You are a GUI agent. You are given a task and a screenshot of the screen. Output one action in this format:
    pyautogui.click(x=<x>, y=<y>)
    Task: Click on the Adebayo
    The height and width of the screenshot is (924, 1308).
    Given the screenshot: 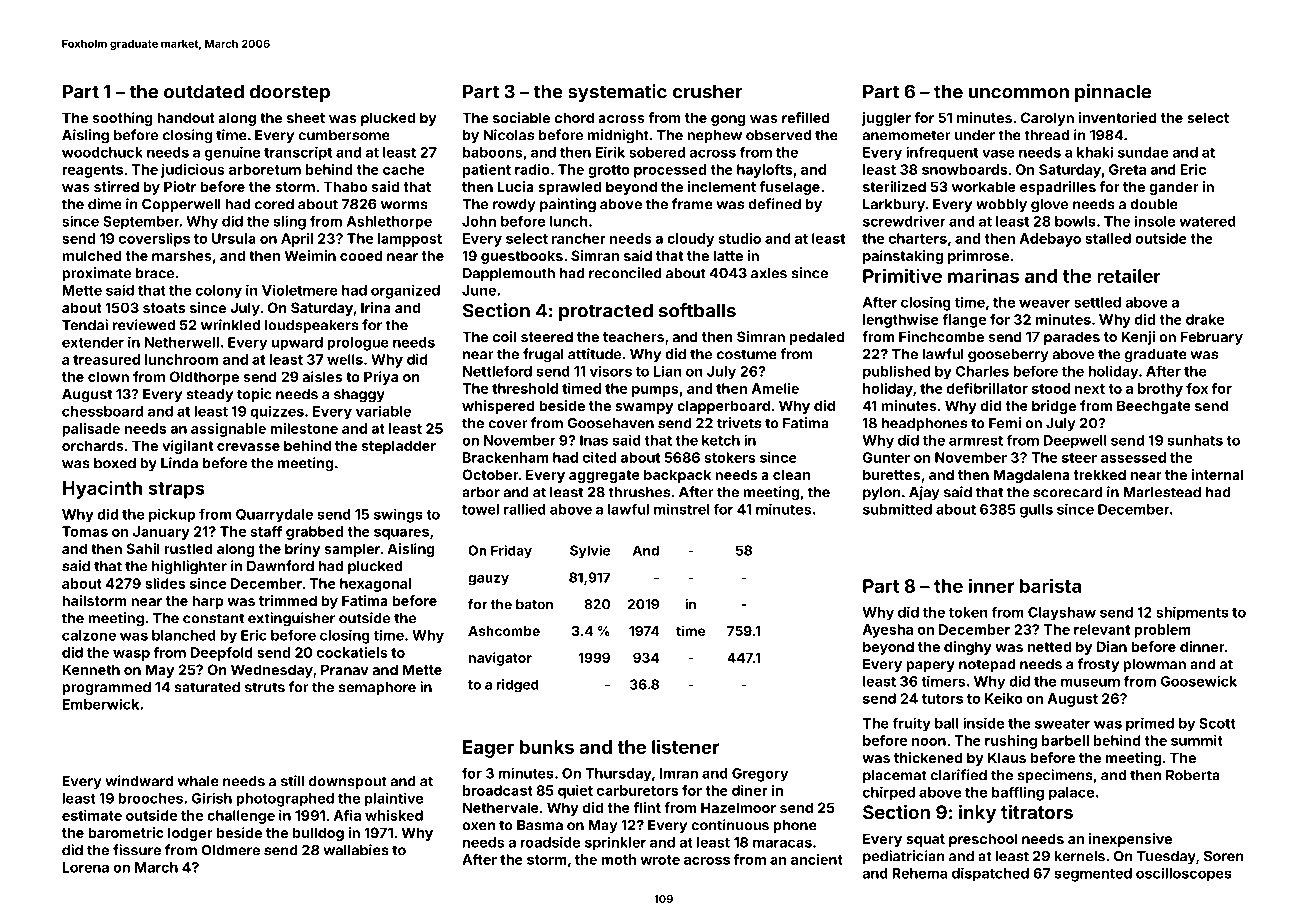 What is the action you would take?
    pyautogui.click(x=1050, y=240)
